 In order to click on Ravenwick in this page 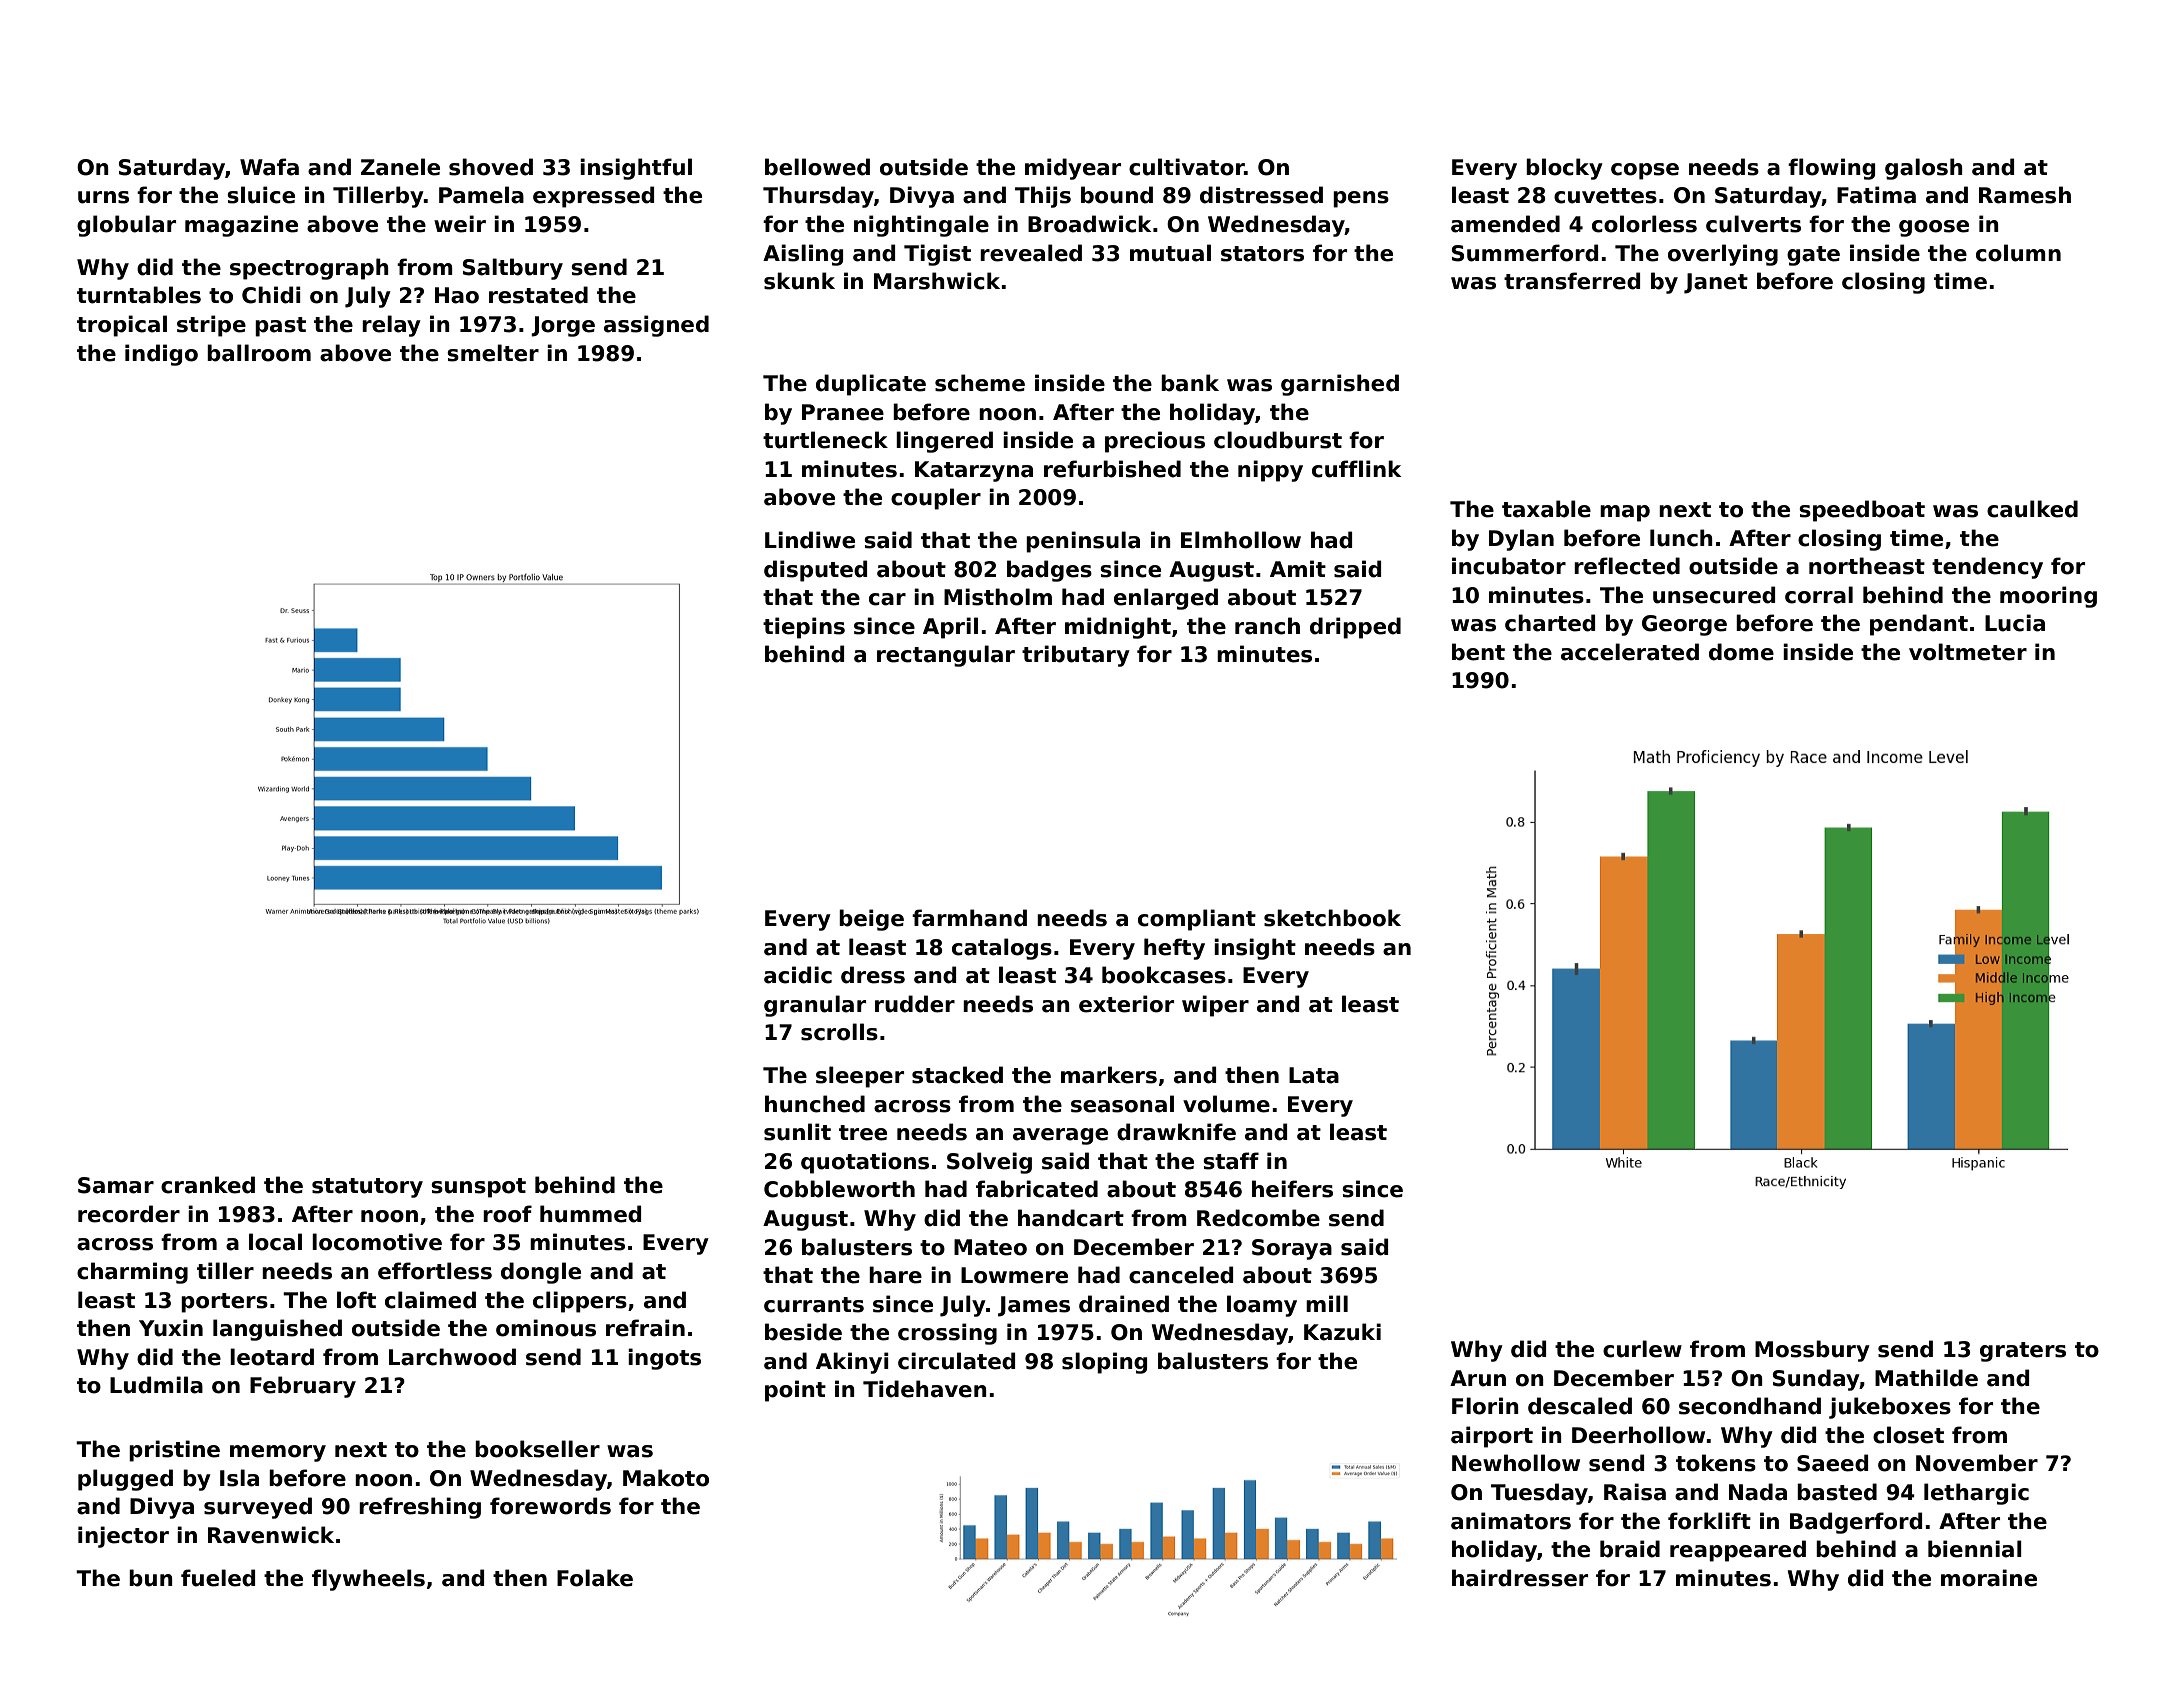, I will do `click(271, 1535)`.
